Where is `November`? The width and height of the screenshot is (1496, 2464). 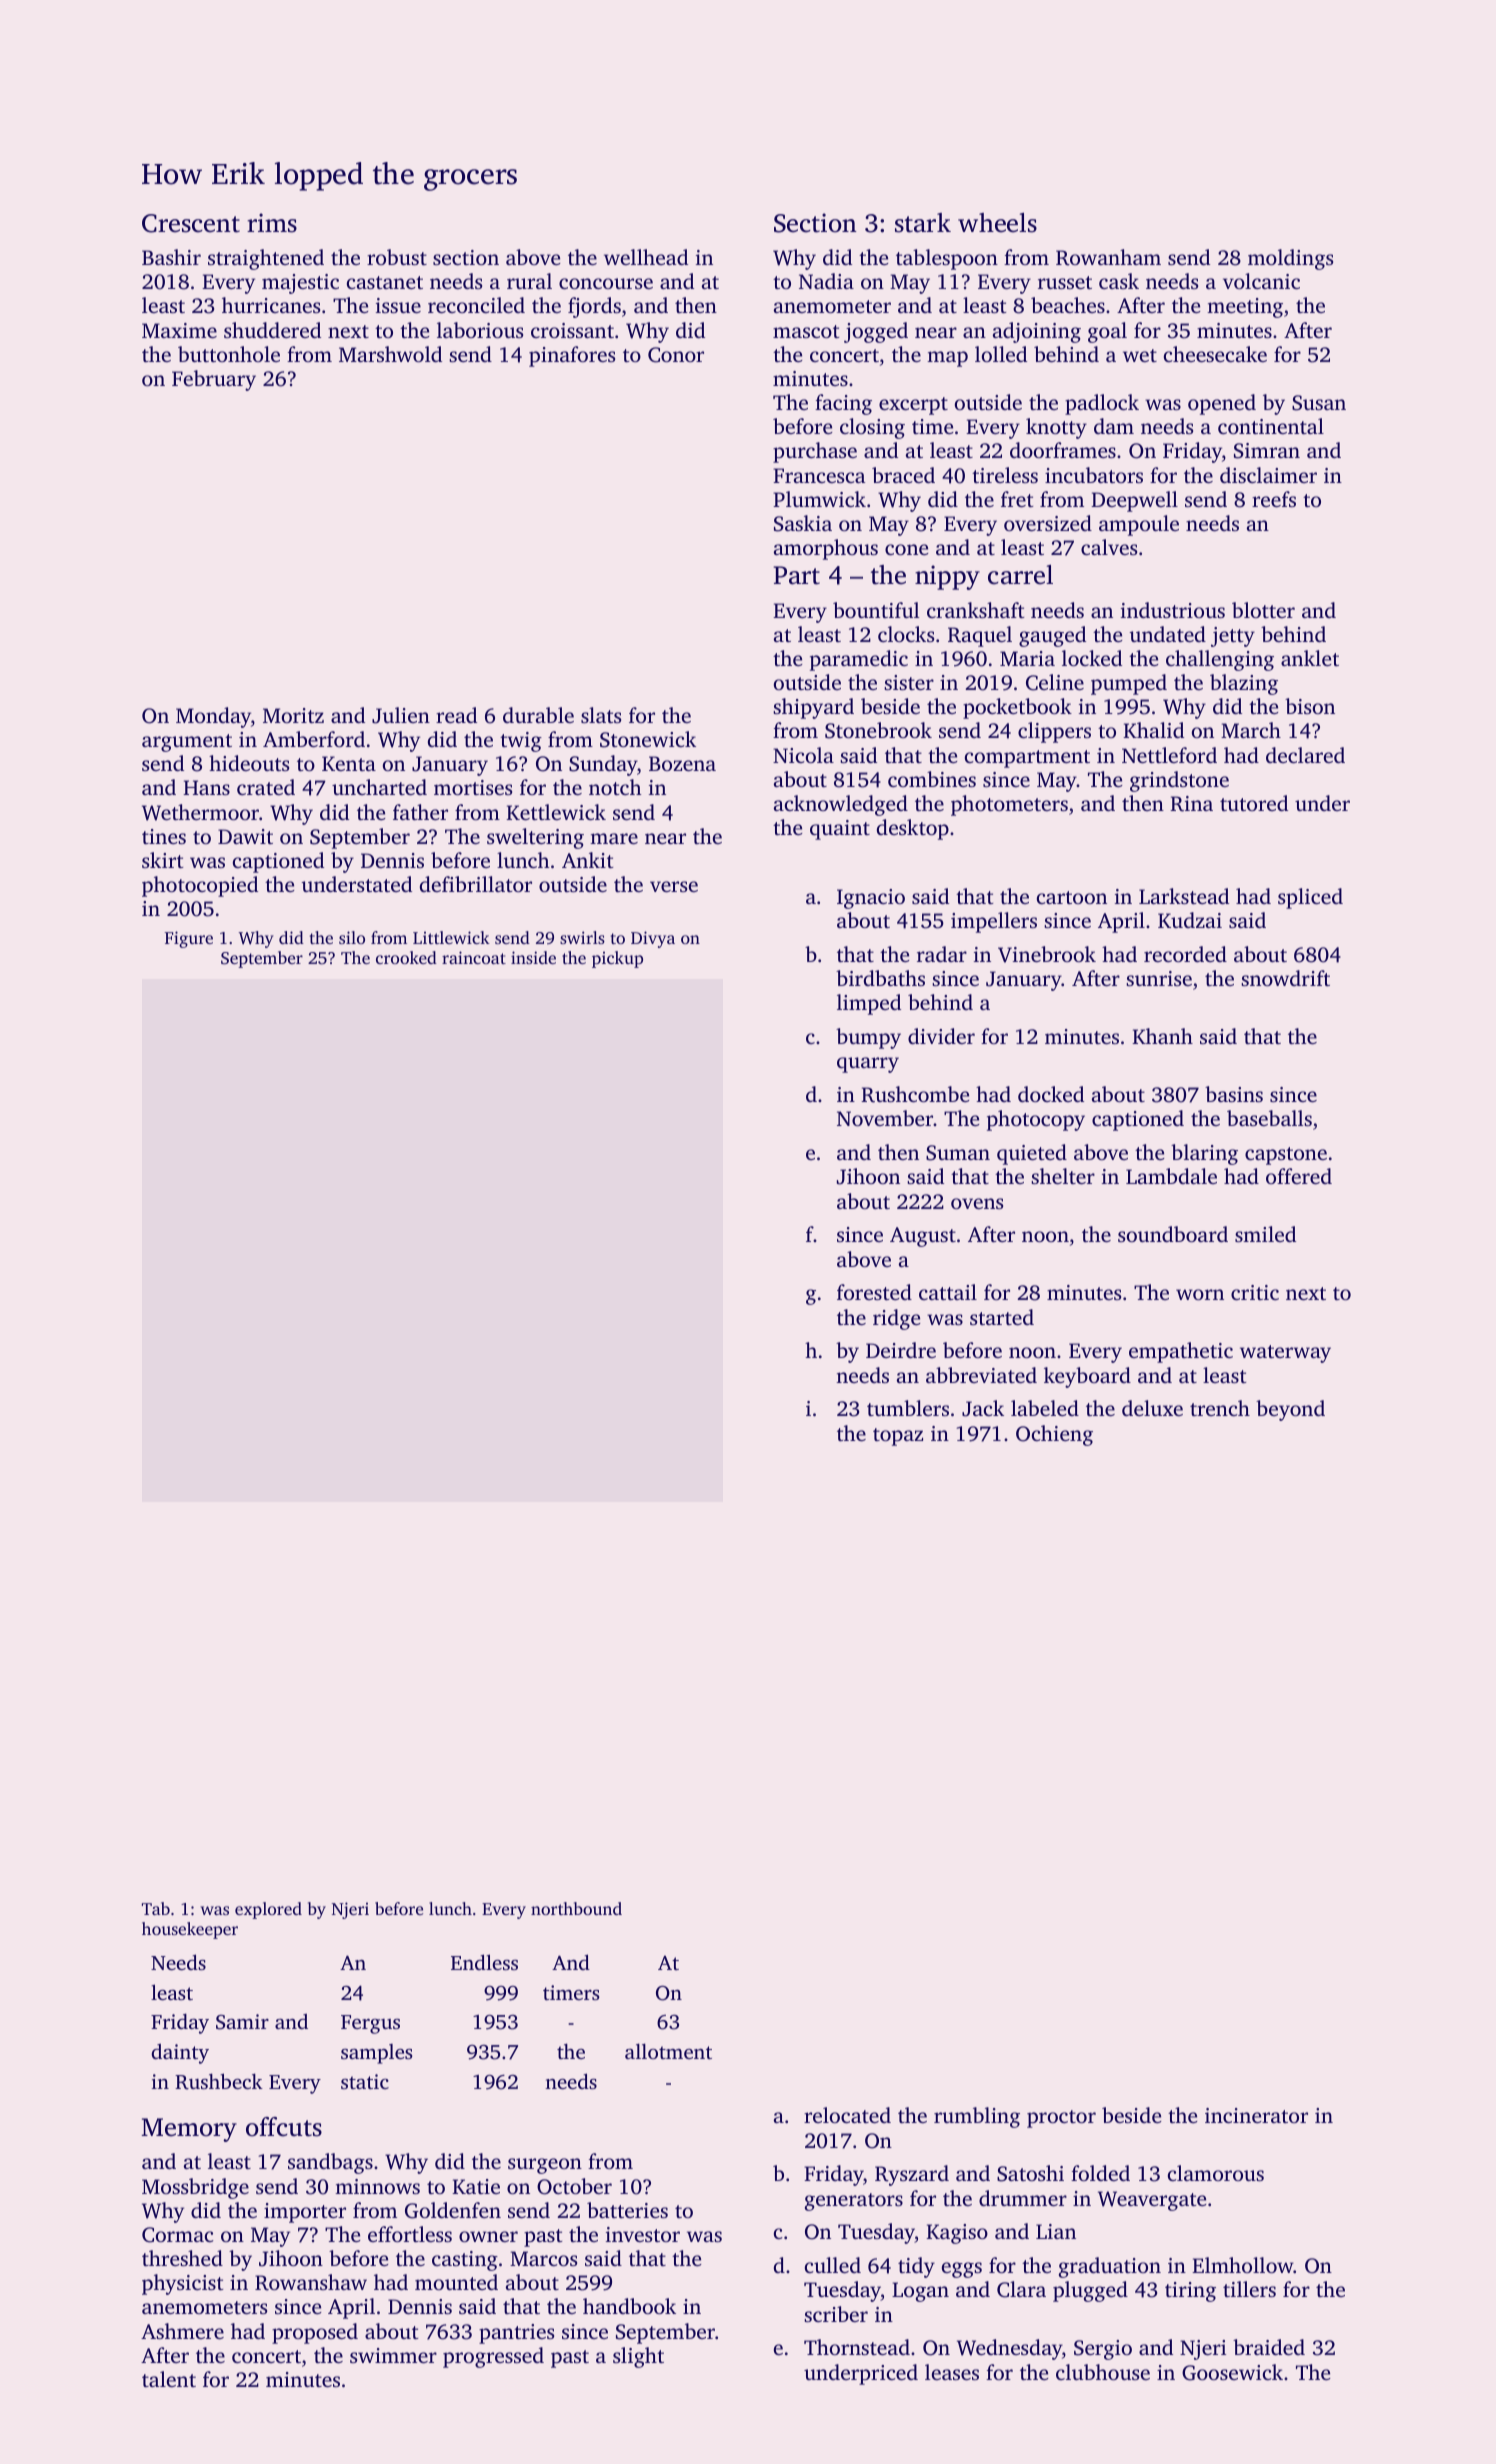 November is located at coordinates (885, 1118).
